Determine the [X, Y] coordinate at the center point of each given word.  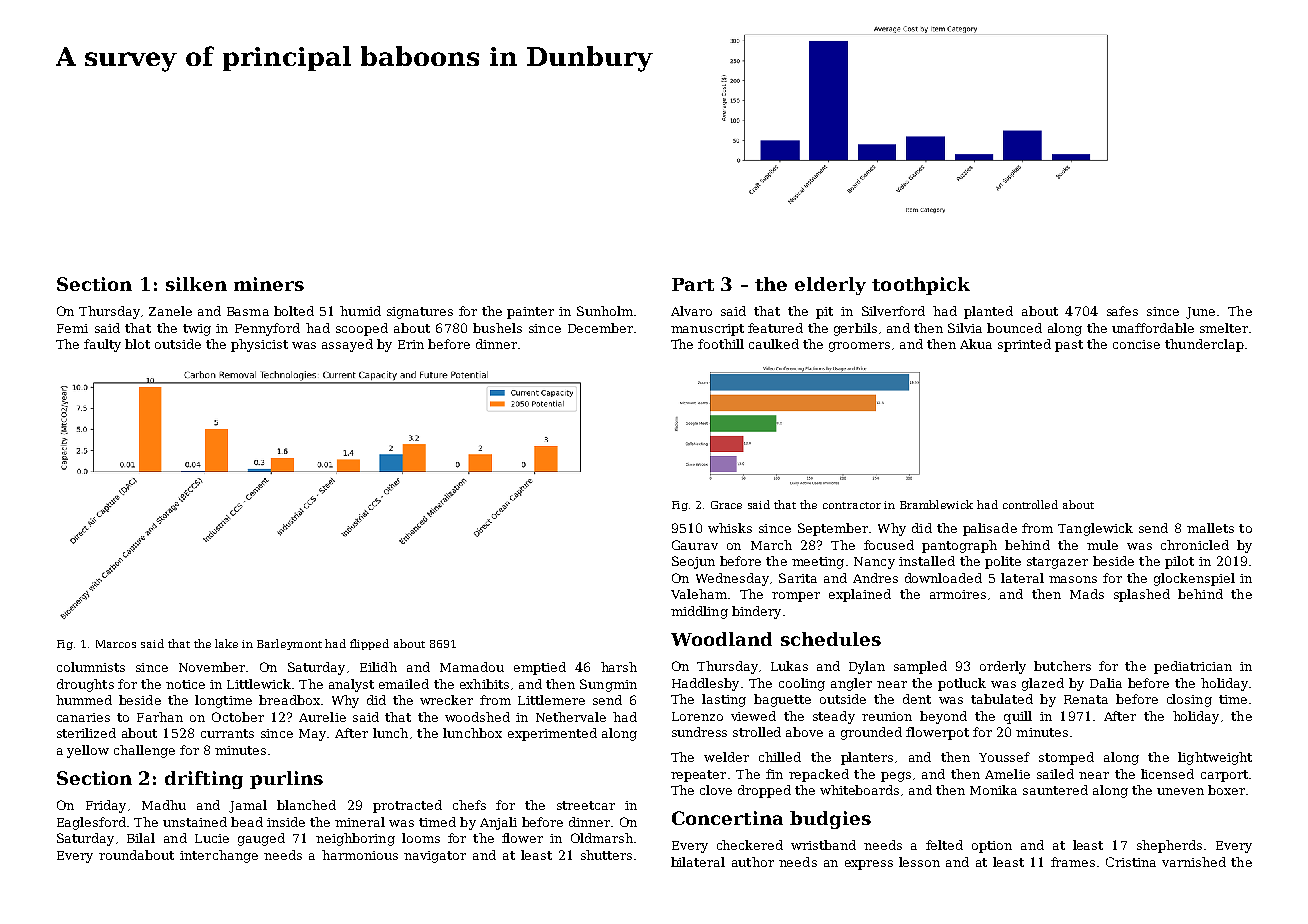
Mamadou [472, 667]
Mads [1087, 594]
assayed [347, 345]
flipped [369, 644]
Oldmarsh [602, 838]
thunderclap [1204, 345]
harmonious [360, 855]
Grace [726, 505]
